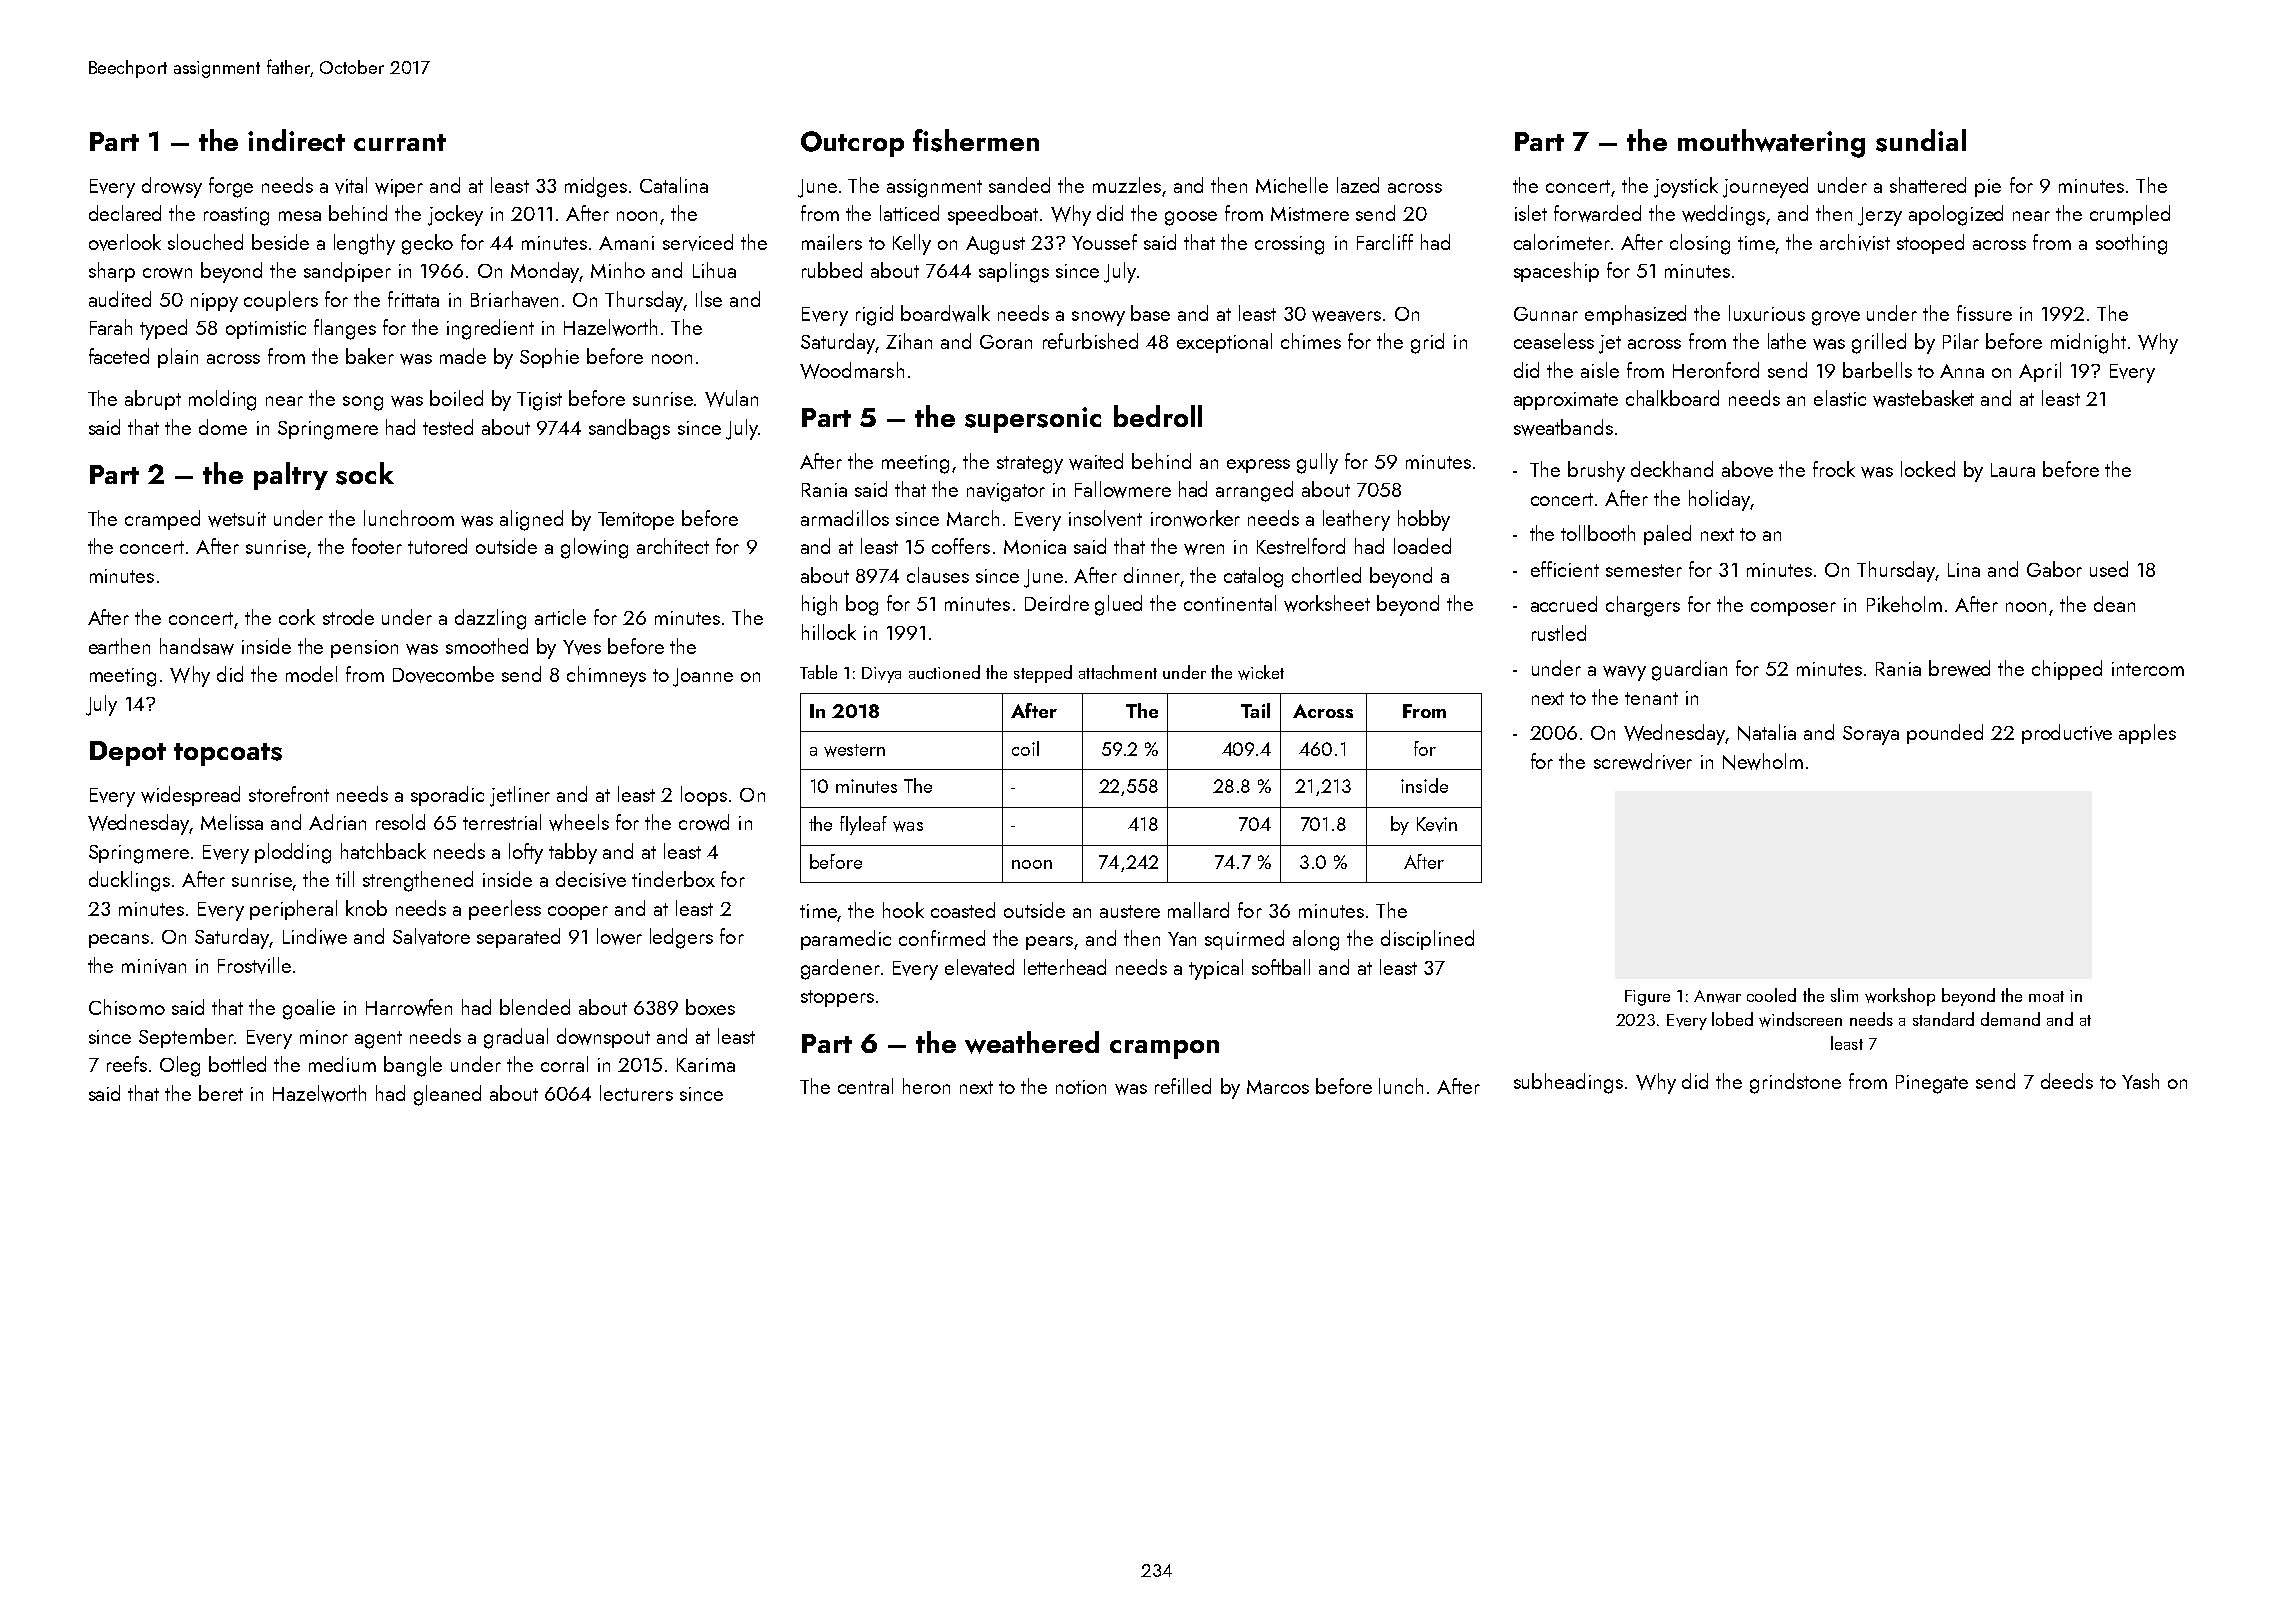  Describe the element at coordinates (1771, 143) in the screenshot. I see `mouthwatering` at that location.
